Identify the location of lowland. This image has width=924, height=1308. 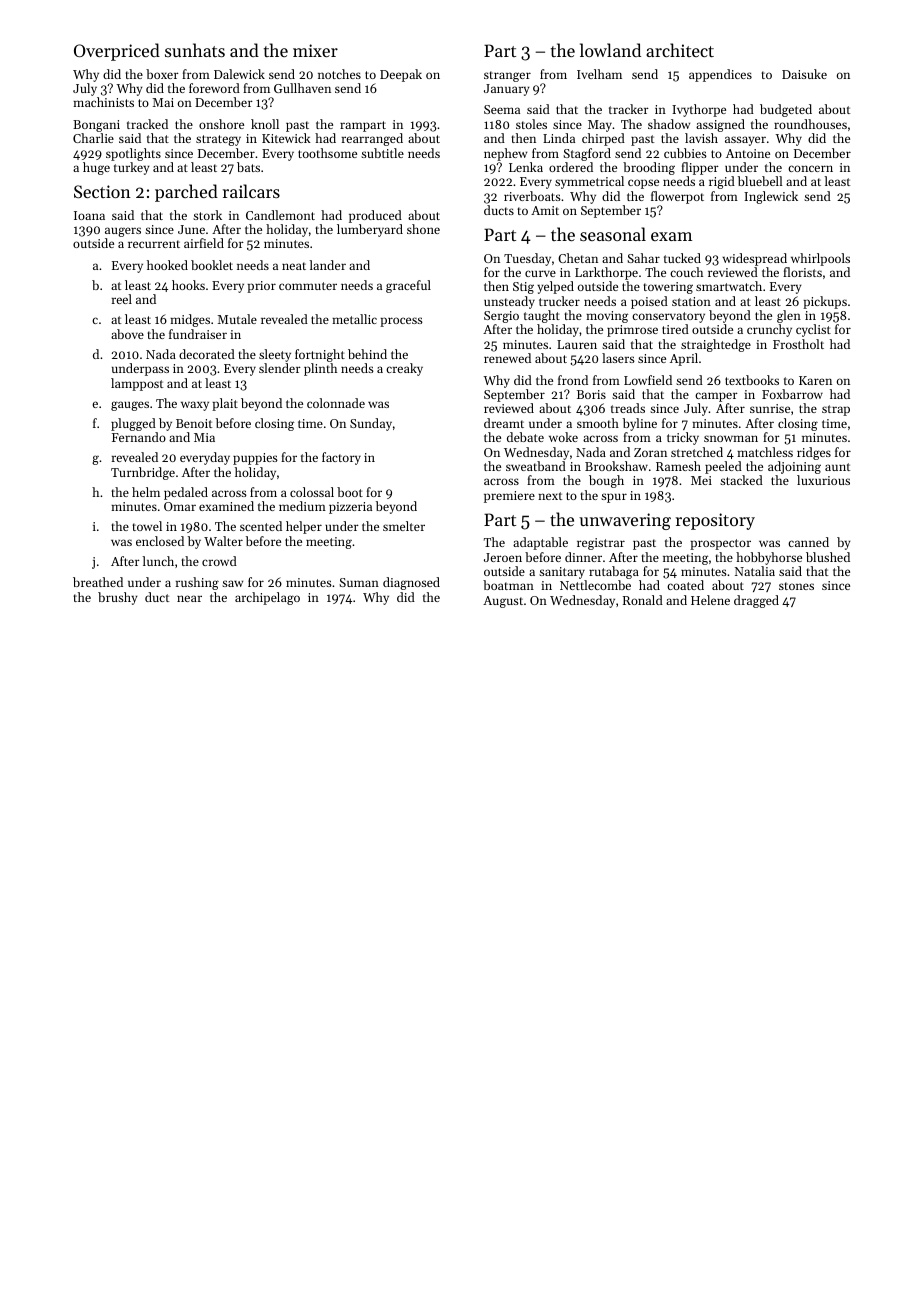
(610, 50).
